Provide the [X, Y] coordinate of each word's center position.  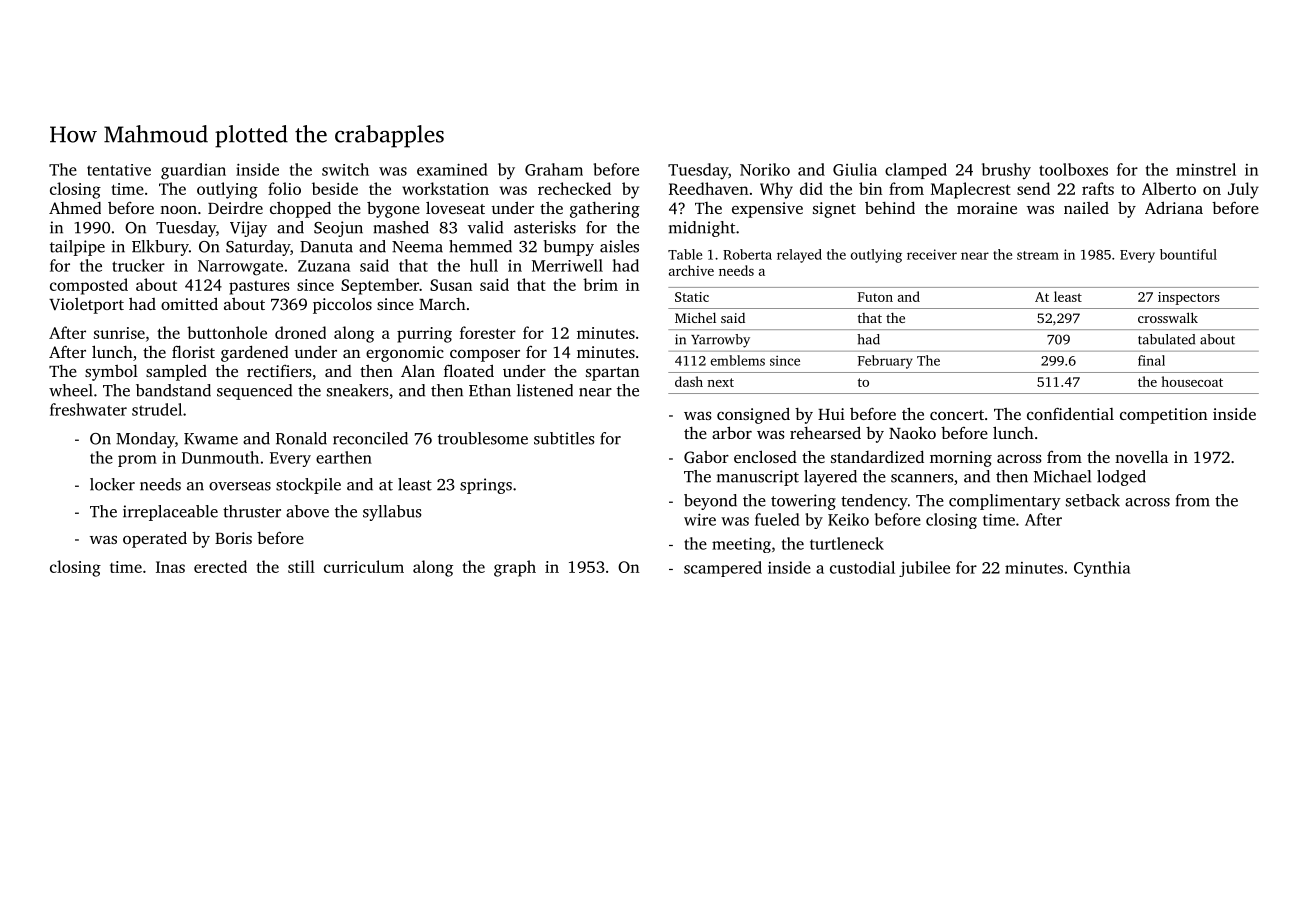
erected [220, 566]
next [720, 382]
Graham [554, 169]
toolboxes [1073, 169]
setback [1093, 500]
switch [345, 169]
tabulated [1166, 339]
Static [692, 297]
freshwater [88, 409]
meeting [741, 545]
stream [1038, 255]
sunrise [119, 333]
